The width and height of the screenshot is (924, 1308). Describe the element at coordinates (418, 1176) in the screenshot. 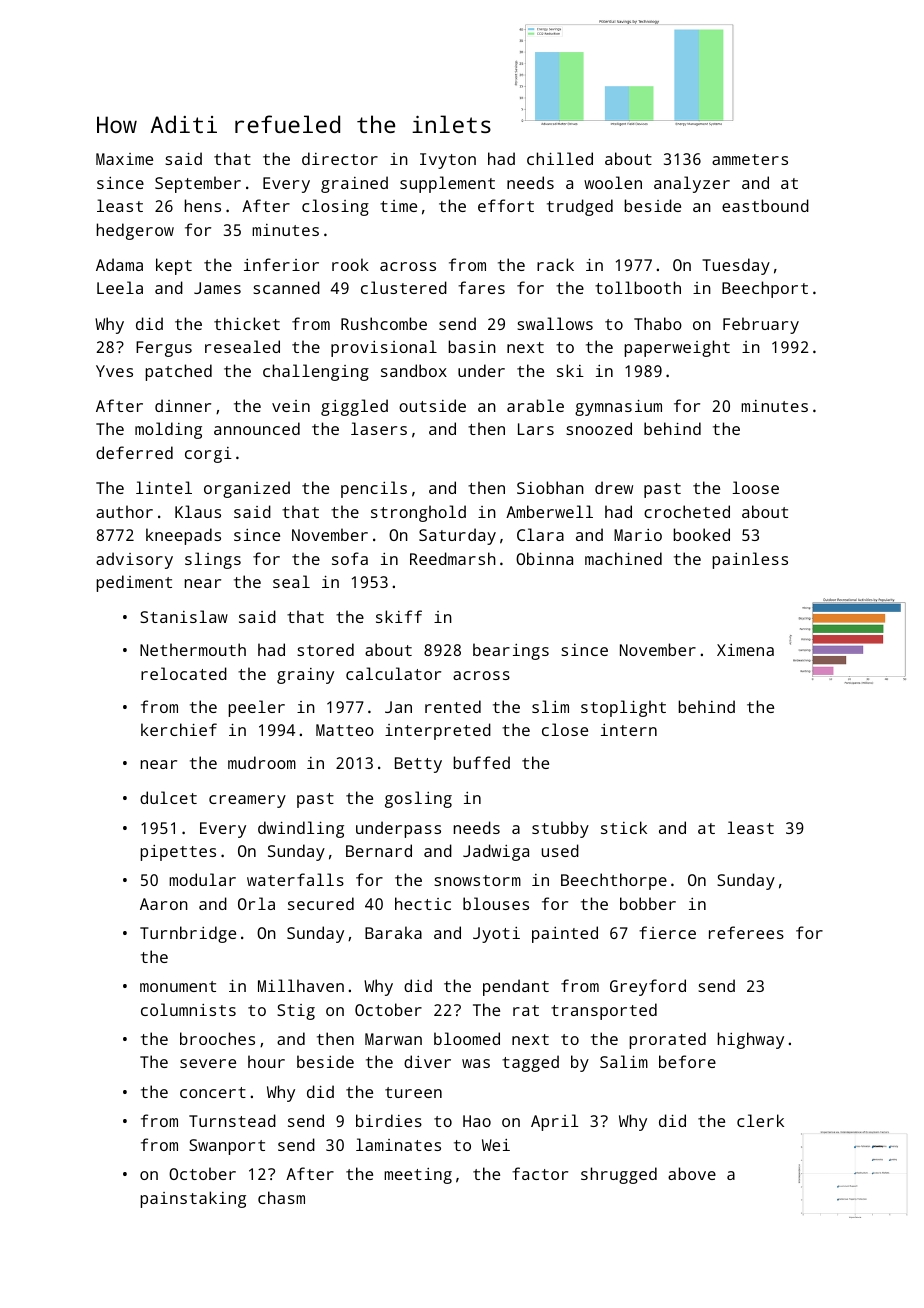

I see `meeting` at that location.
